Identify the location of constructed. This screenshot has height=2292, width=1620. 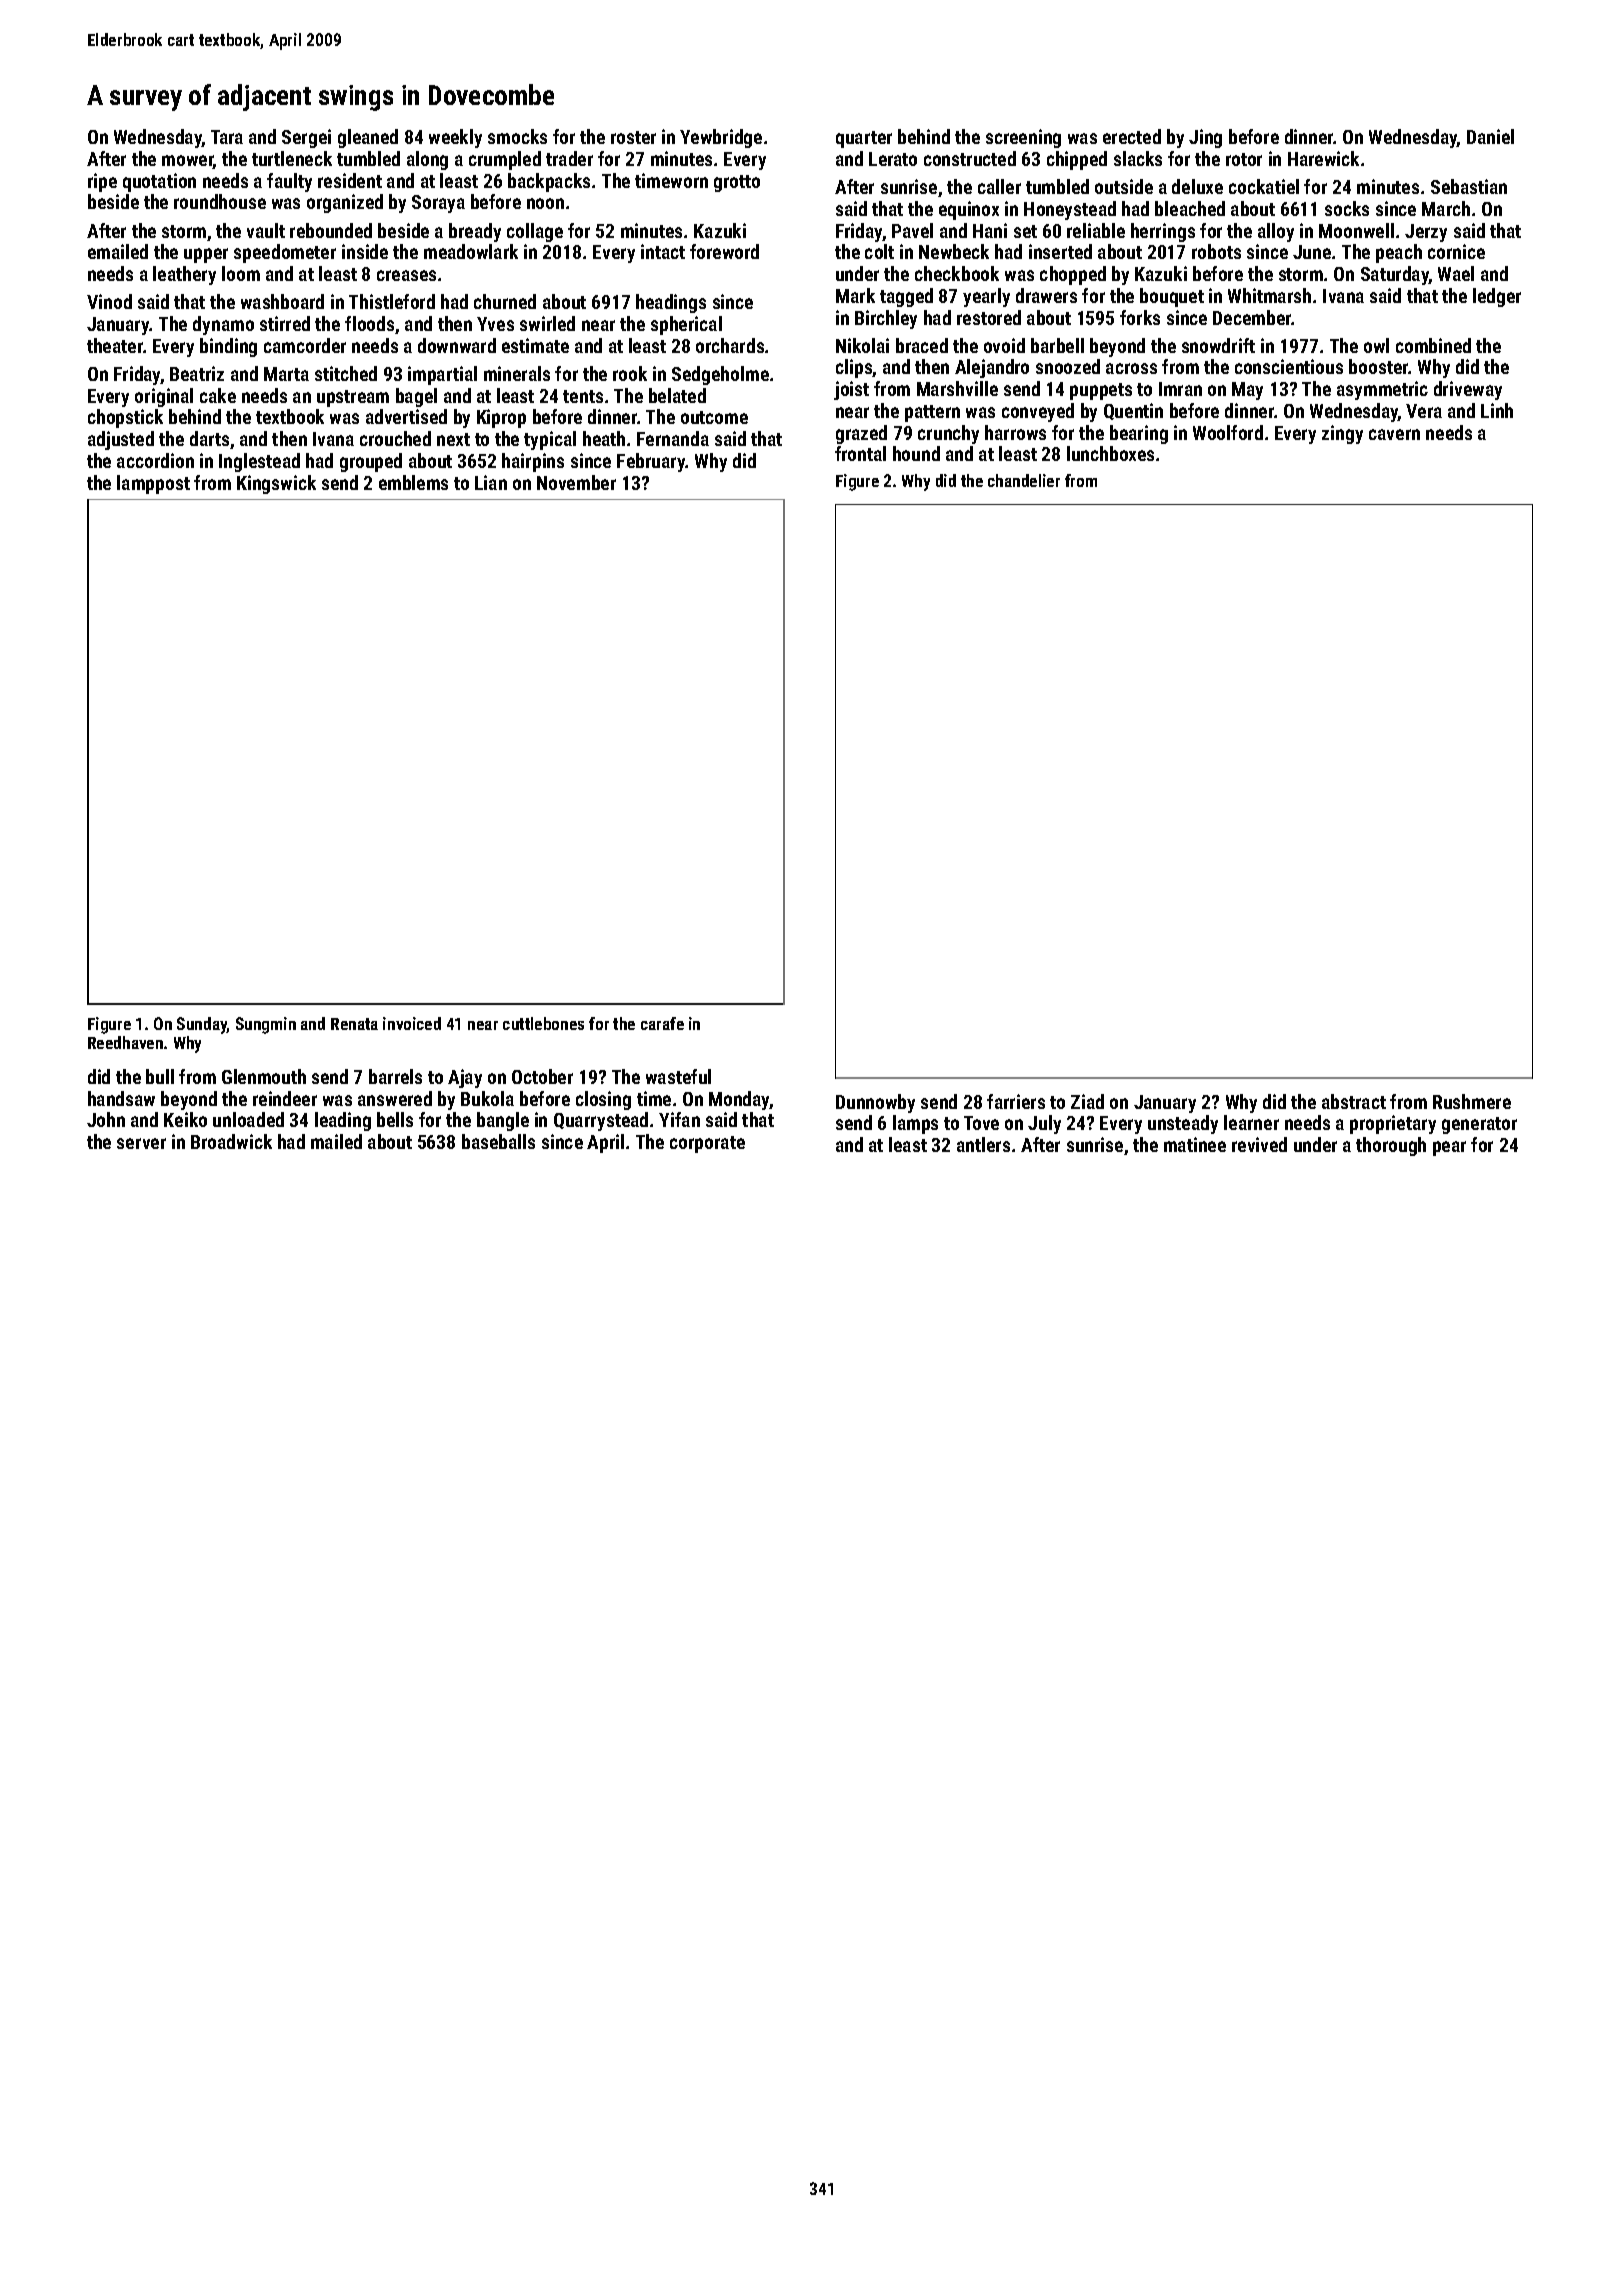
(970, 158).
